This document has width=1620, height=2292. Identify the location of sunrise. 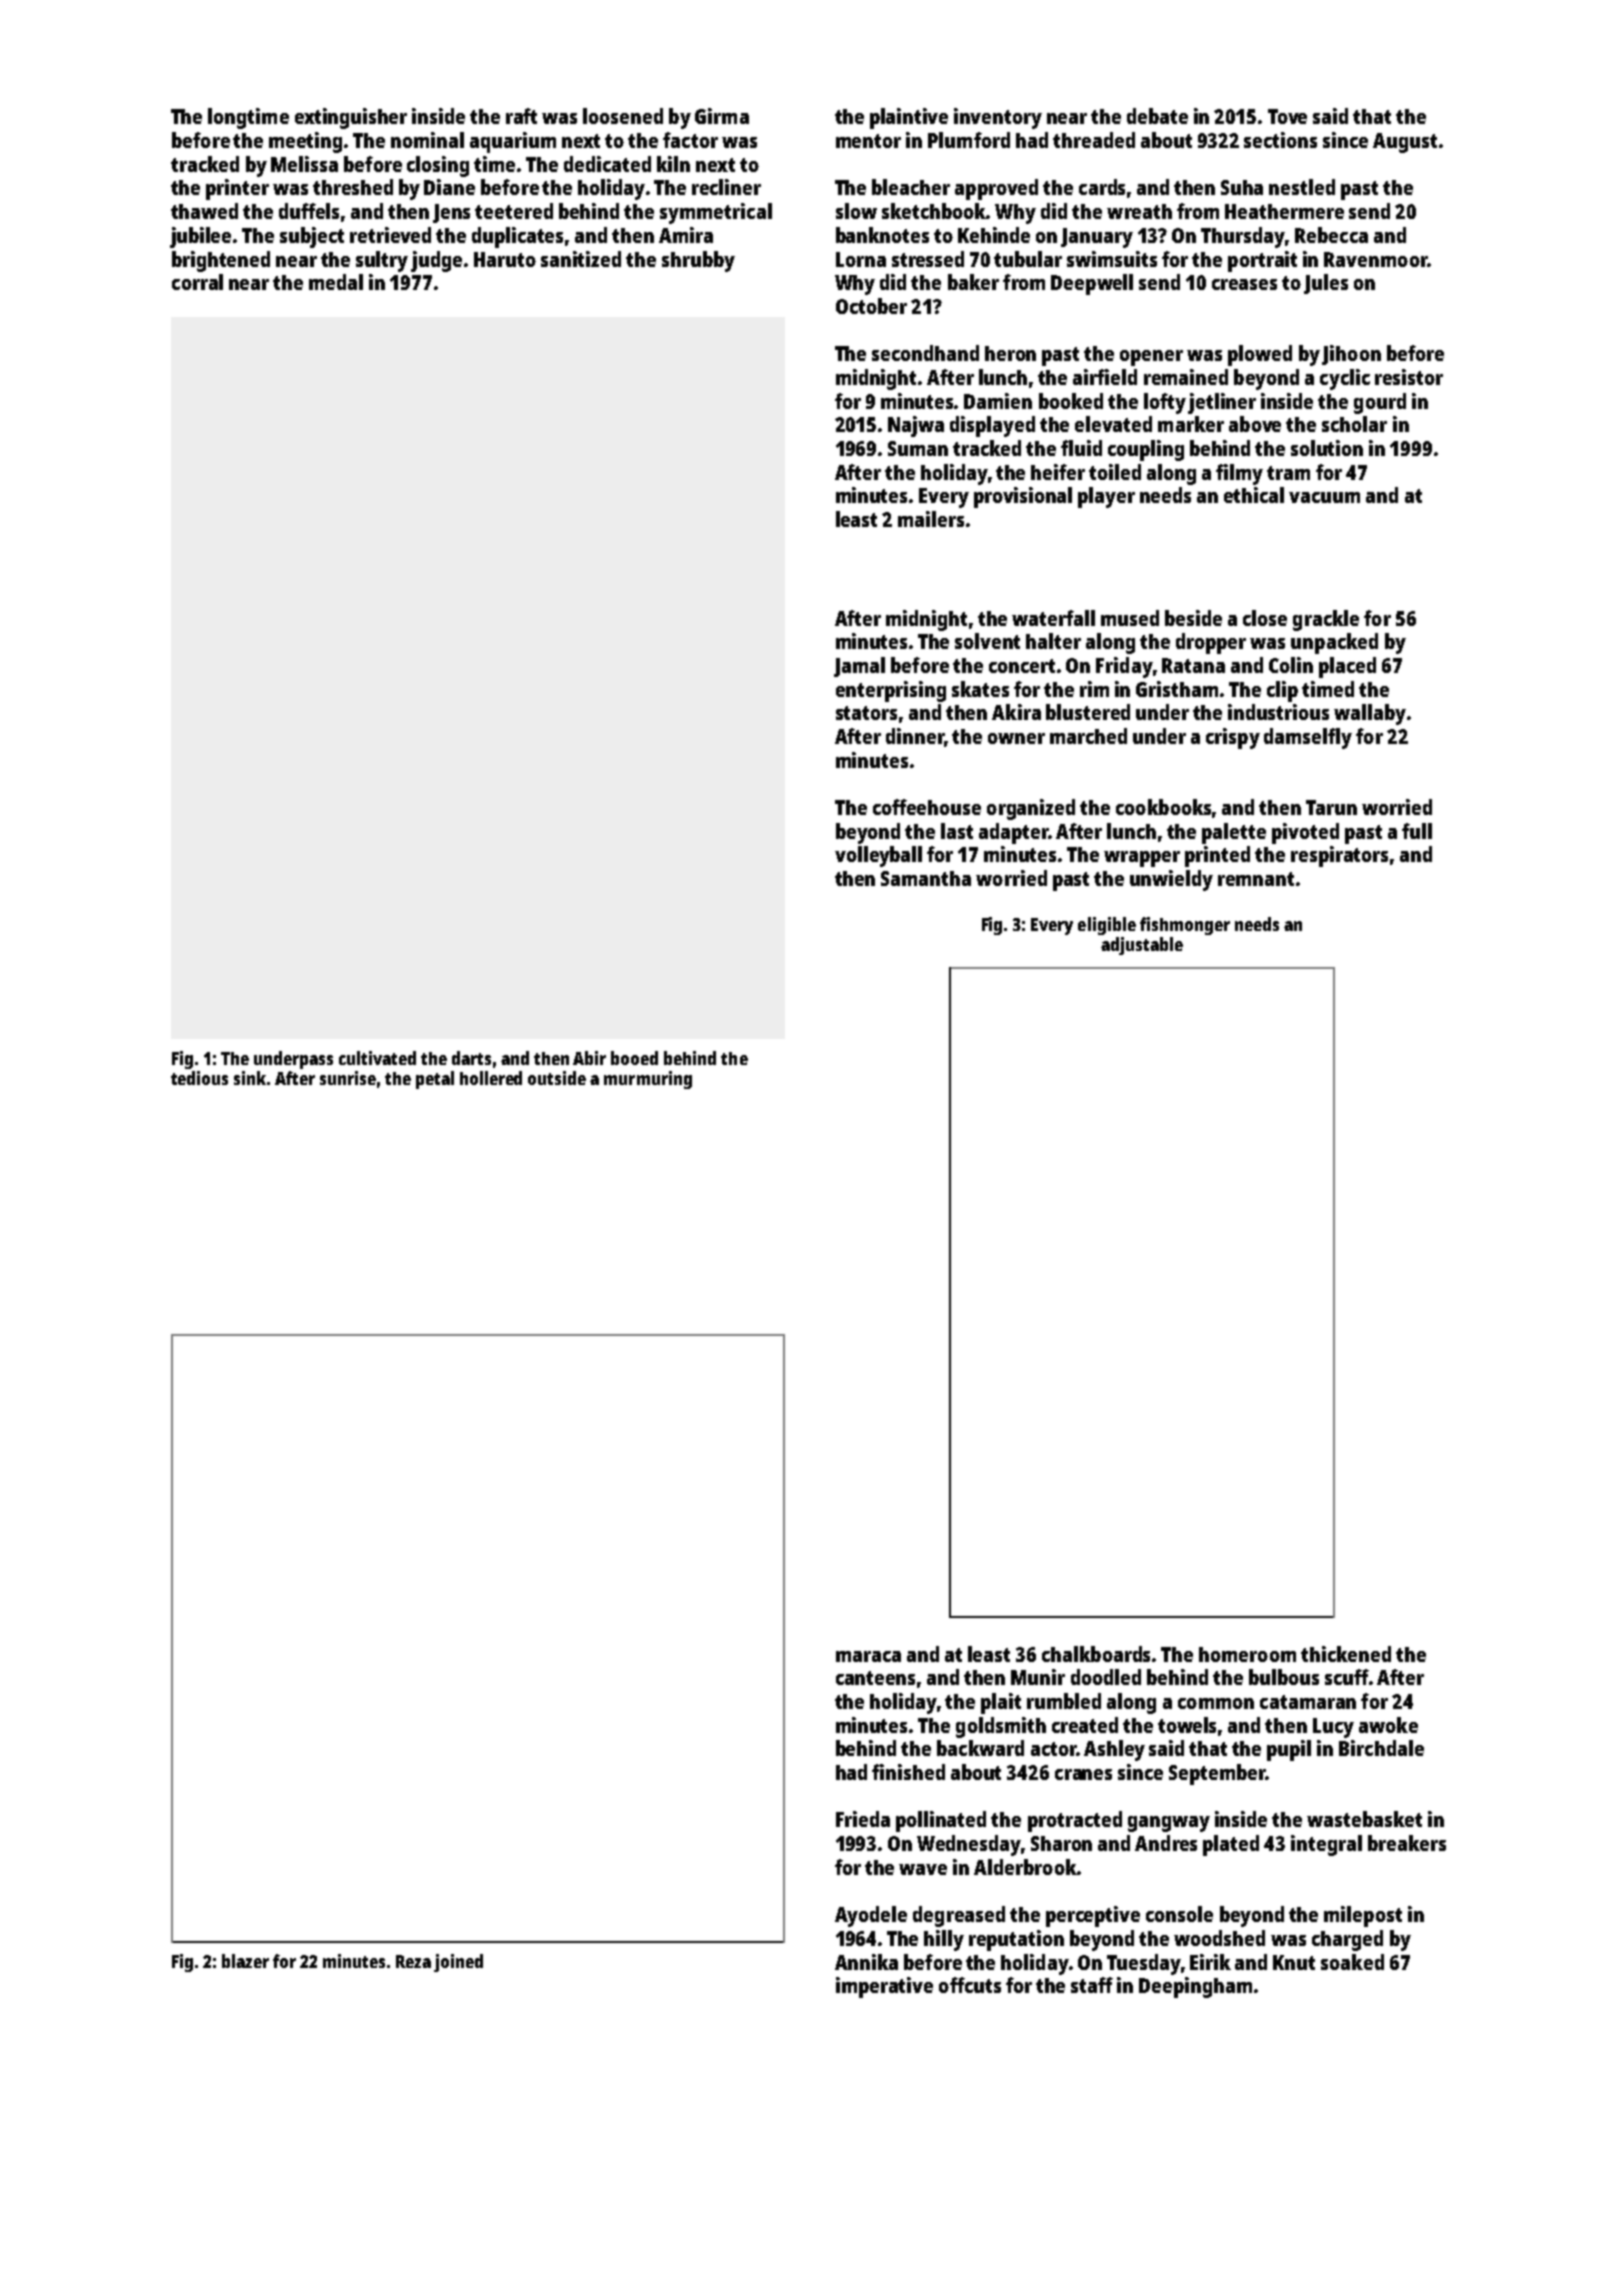
(348, 1078).
